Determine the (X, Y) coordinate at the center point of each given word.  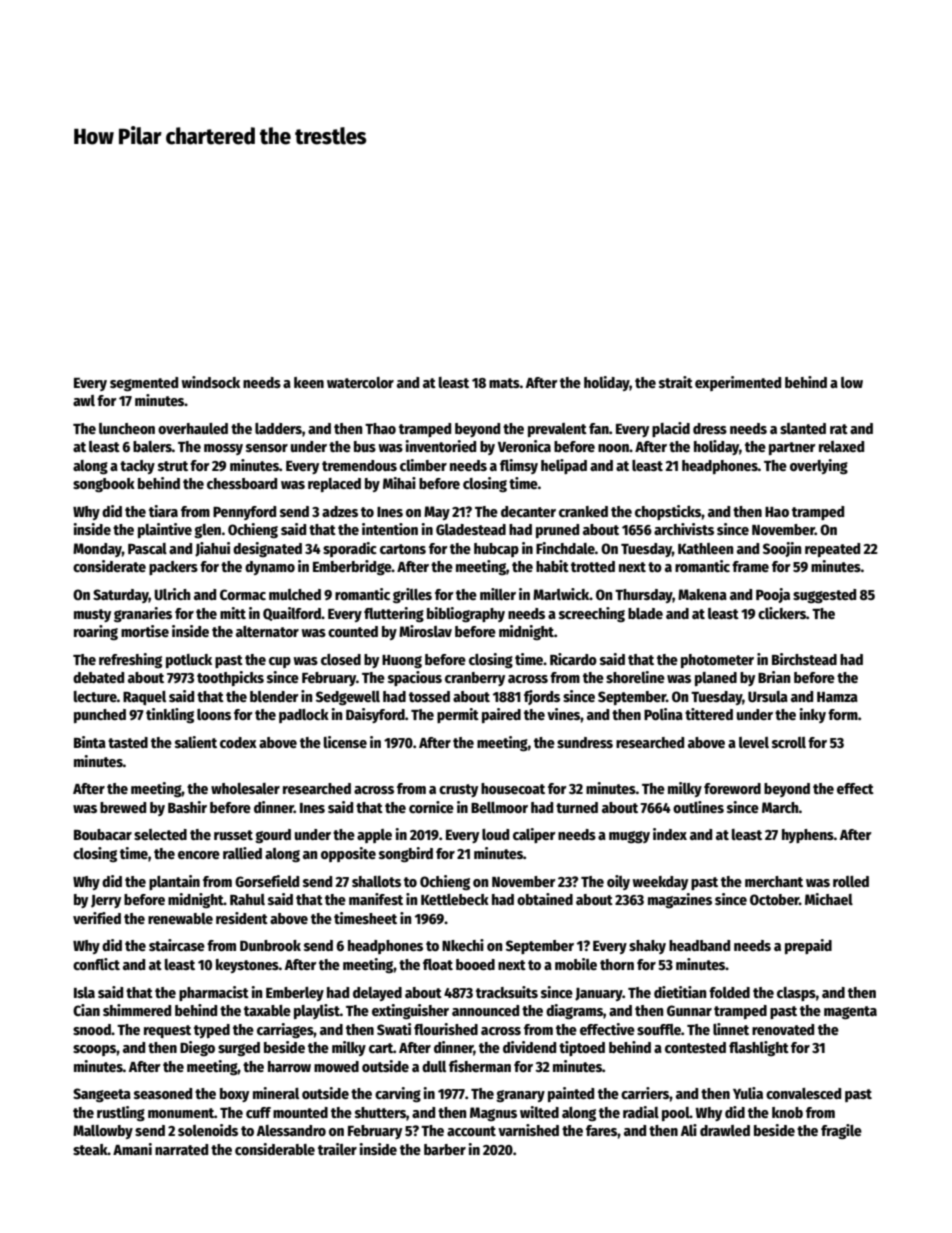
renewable (180, 918)
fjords (542, 697)
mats (504, 383)
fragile (841, 1131)
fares (601, 1130)
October (774, 899)
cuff (258, 1112)
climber (423, 465)
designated (267, 549)
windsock (210, 382)
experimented (738, 383)
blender (274, 696)
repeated (832, 550)
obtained (545, 899)
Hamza (837, 697)
